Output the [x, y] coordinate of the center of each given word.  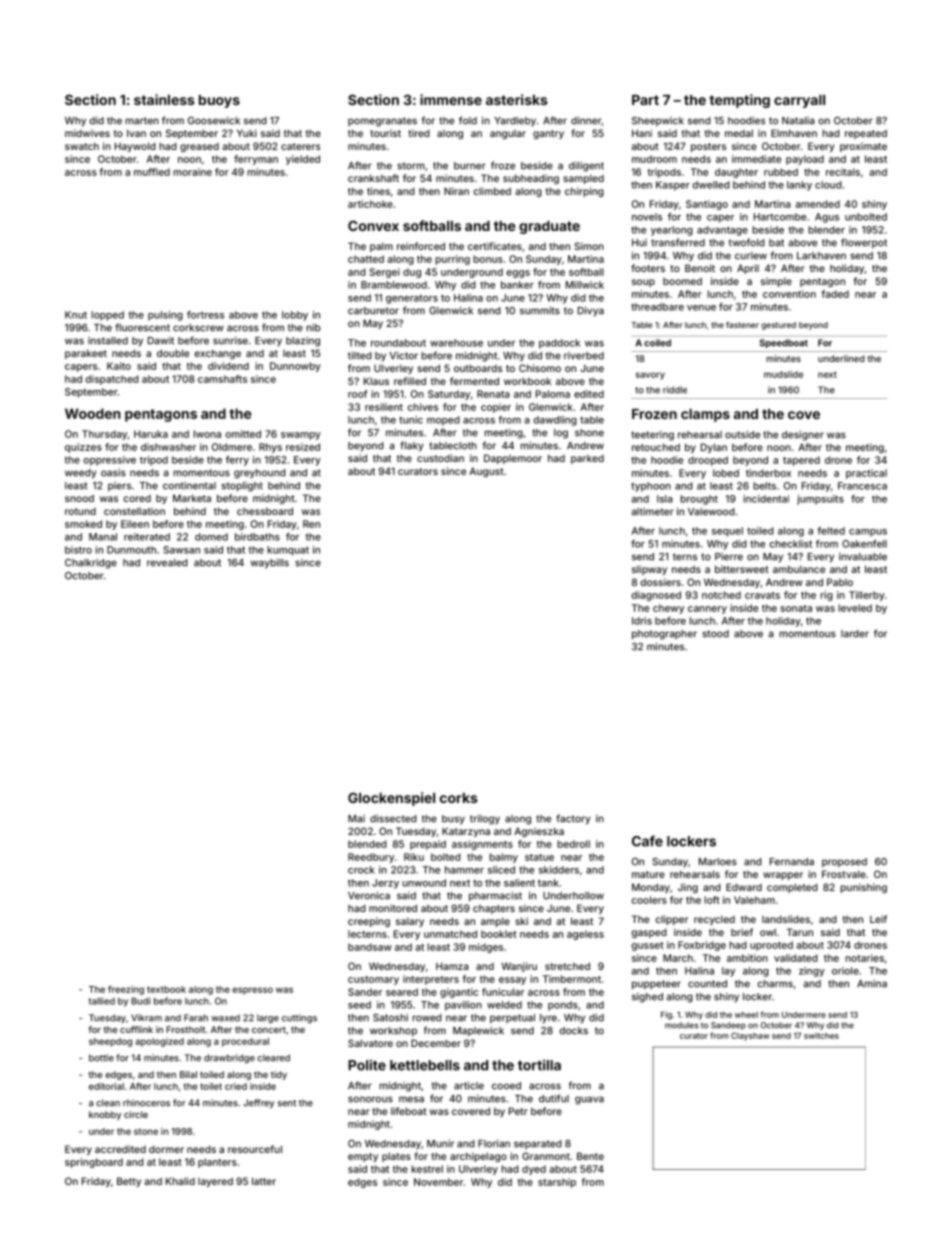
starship [557, 1183]
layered [215, 1182]
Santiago [707, 205]
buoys [219, 101]
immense [451, 99]
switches [821, 1035]
